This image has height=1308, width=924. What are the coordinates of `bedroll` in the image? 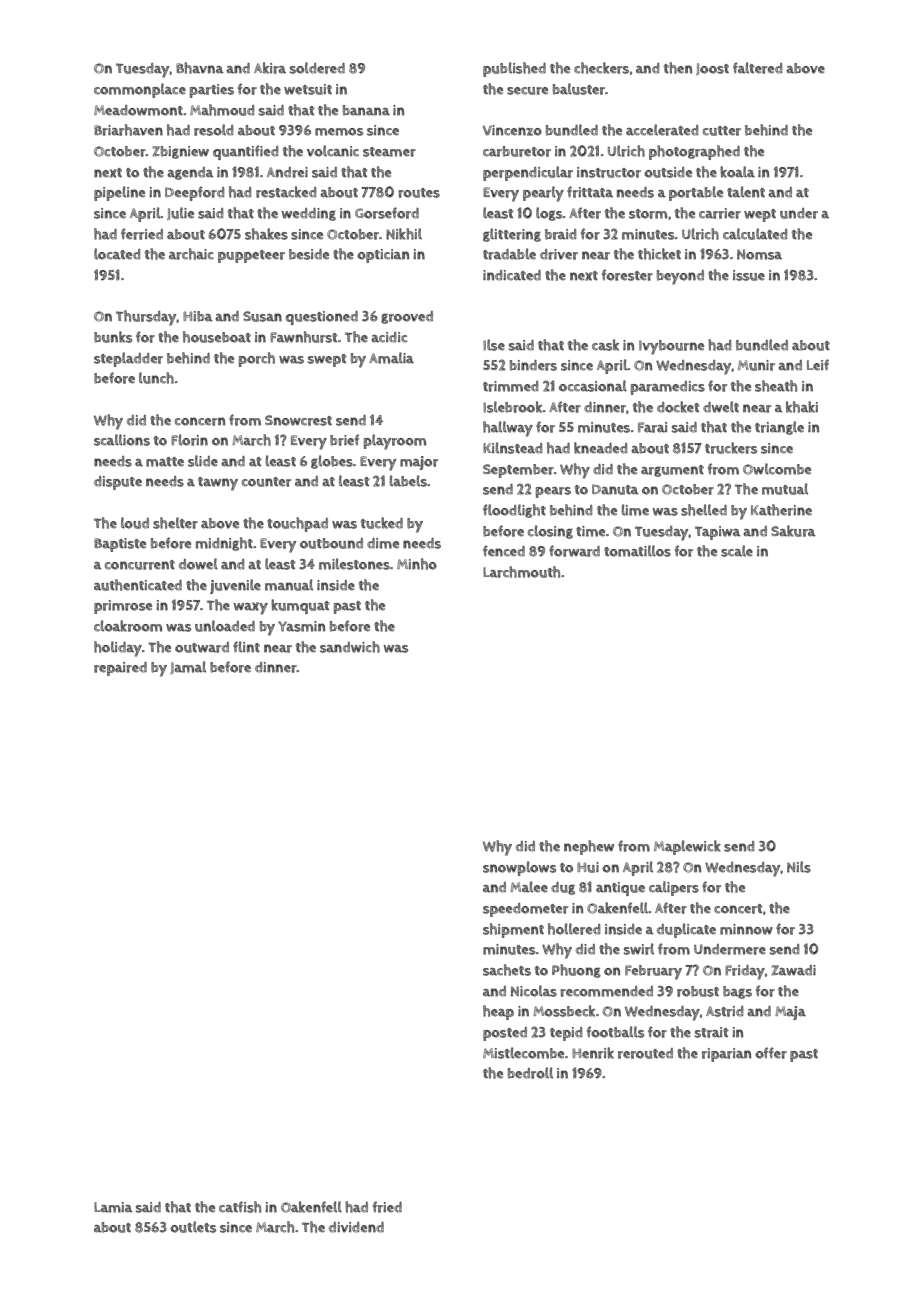 It's located at (530, 1073).
